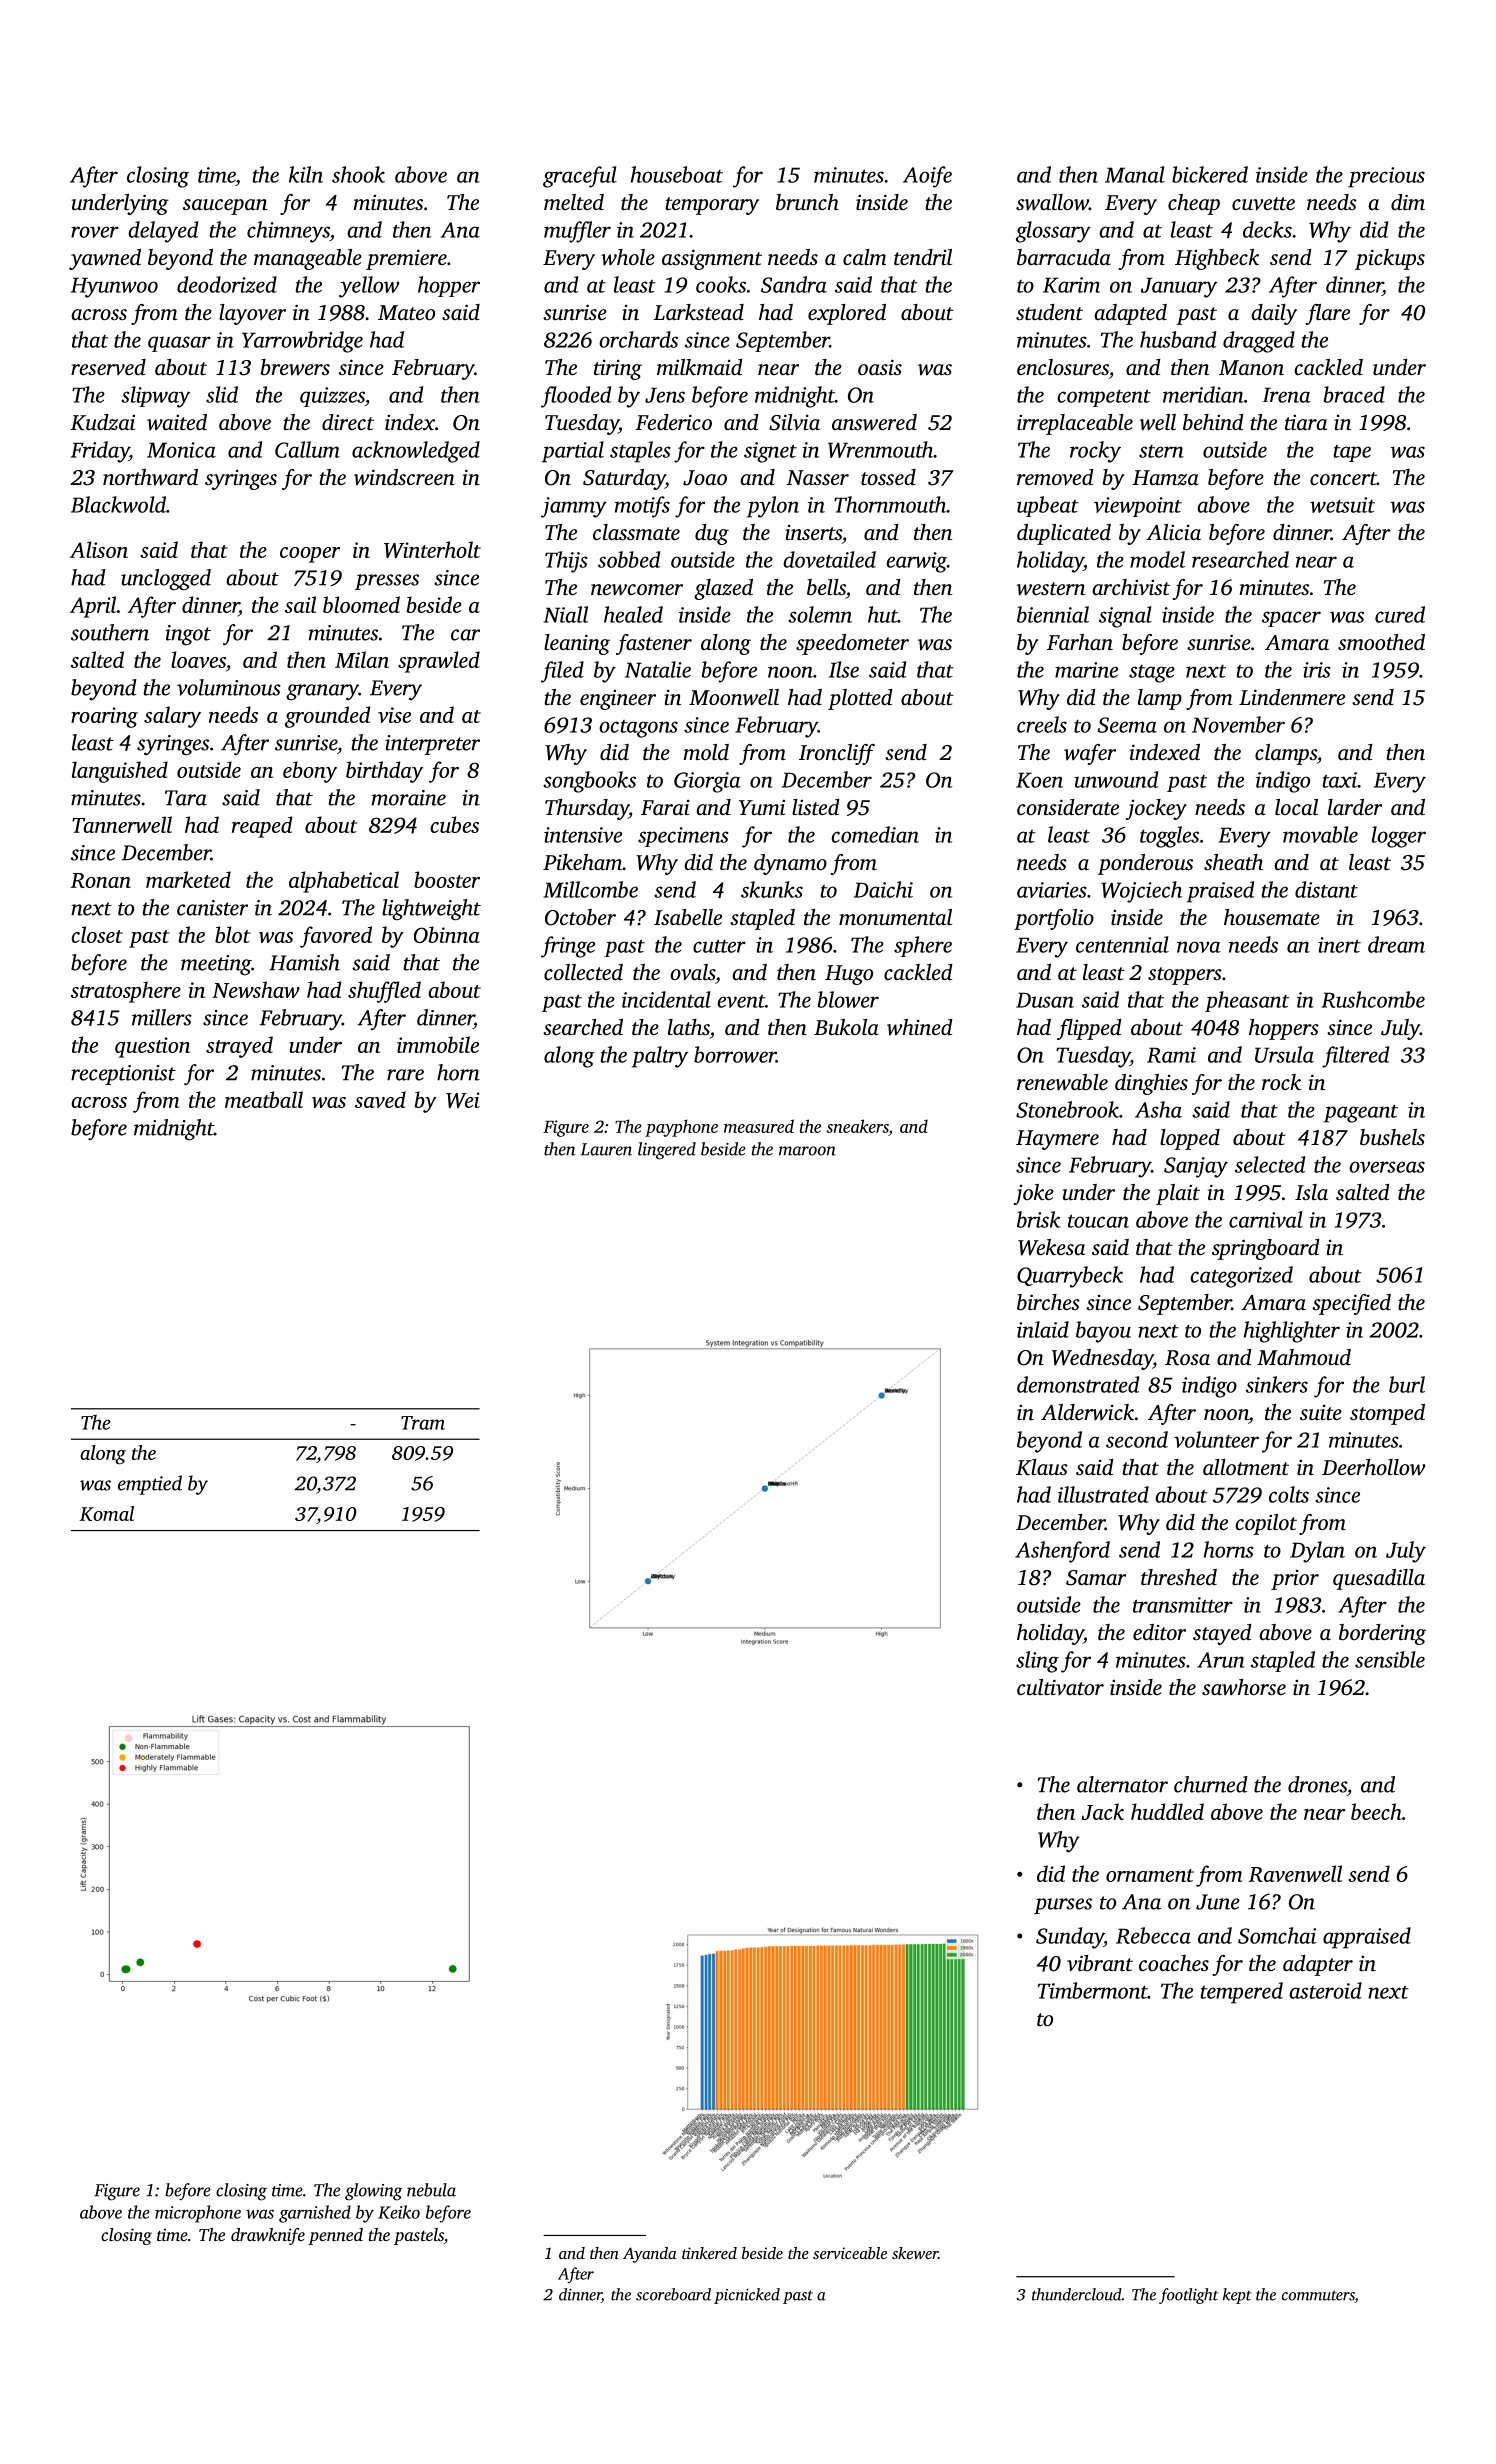  I want to click on kiln, so click(306, 174).
